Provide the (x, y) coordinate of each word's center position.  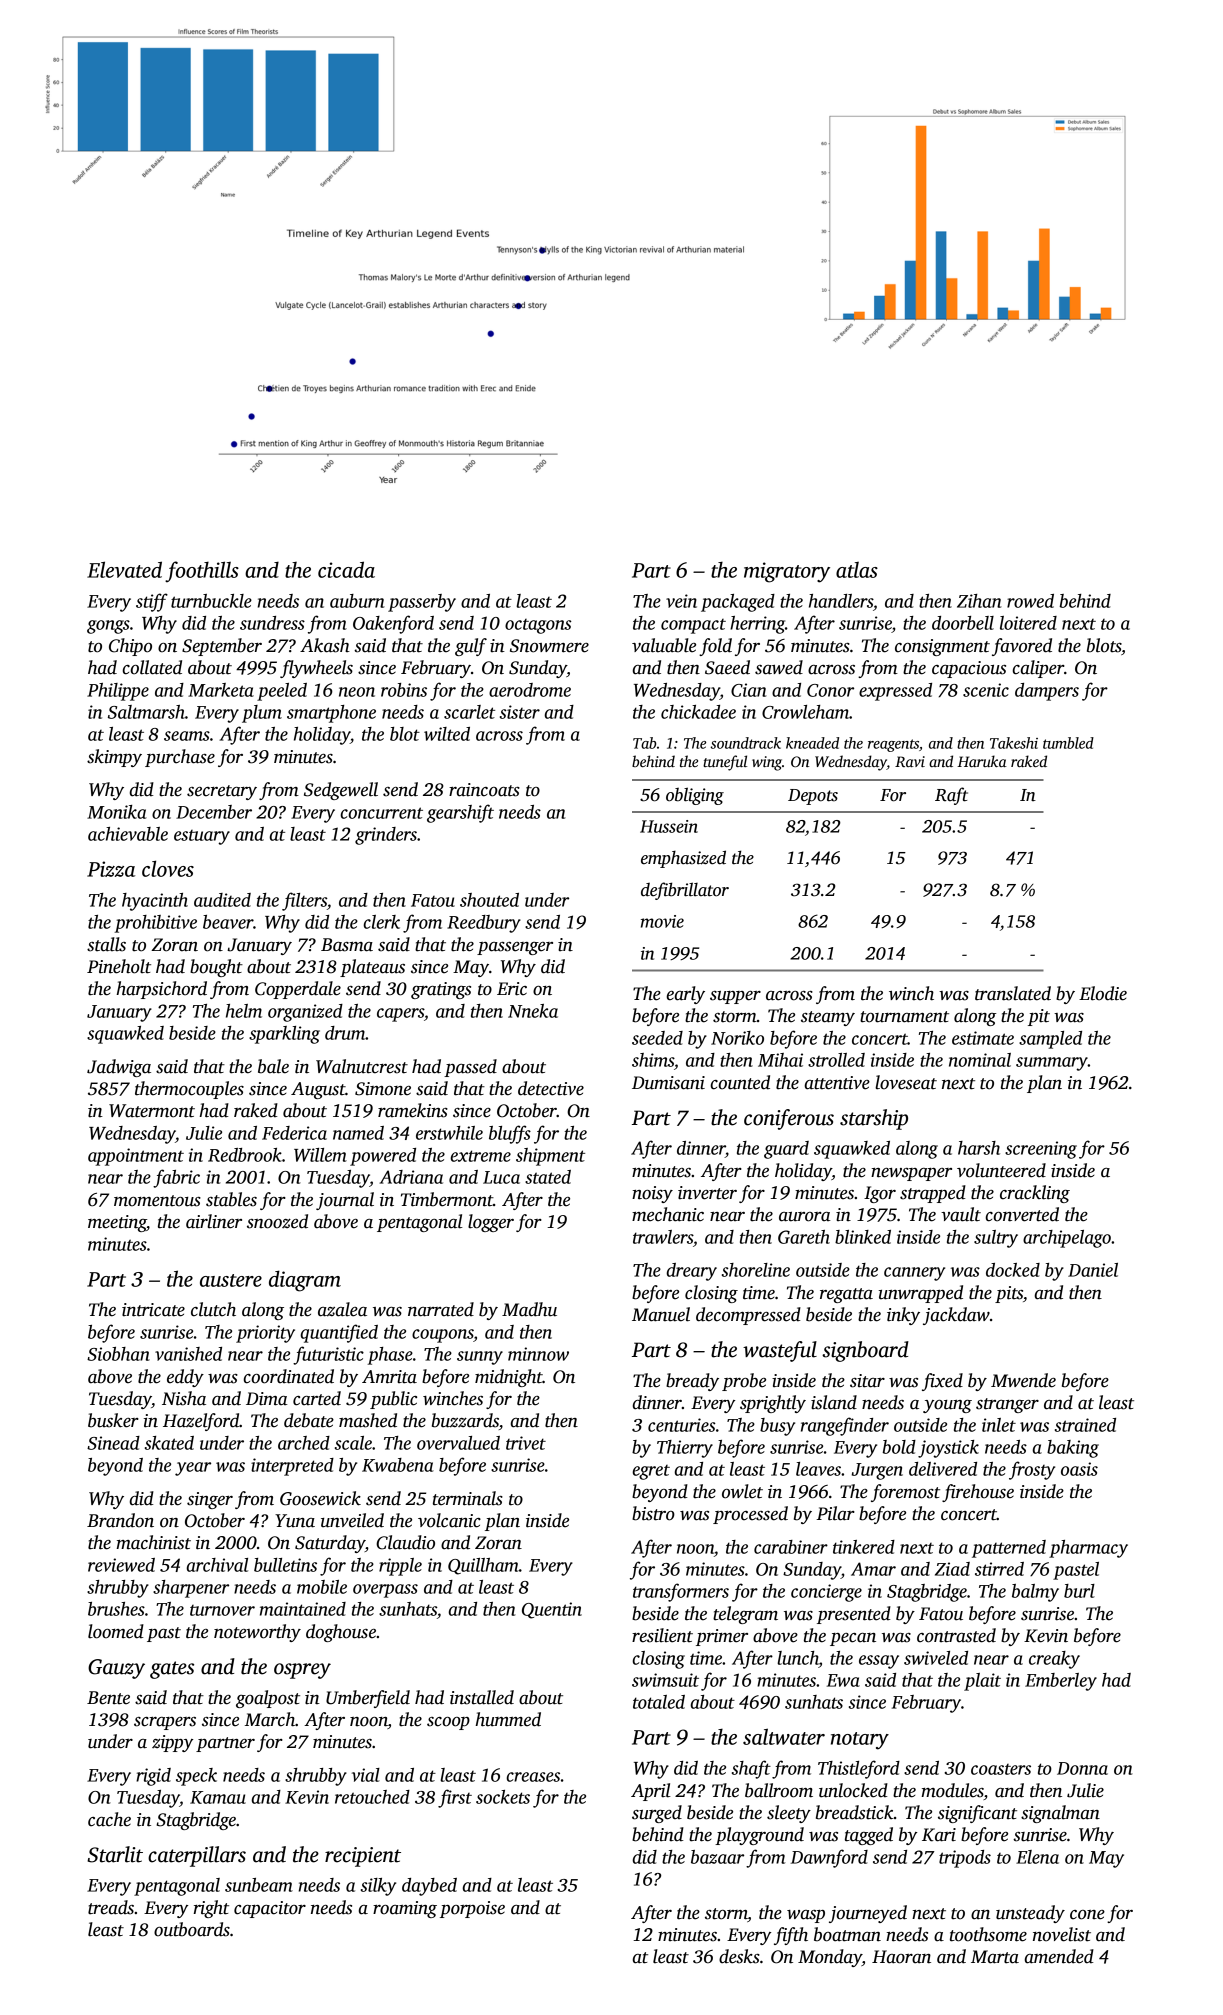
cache (109, 1819)
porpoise (472, 1909)
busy (777, 1427)
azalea (342, 1309)
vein (681, 601)
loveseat (906, 1082)
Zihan (979, 601)
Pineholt (119, 966)
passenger (515, 948)
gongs (108, 627)
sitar (867, 1381)
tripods (965, 1859)
